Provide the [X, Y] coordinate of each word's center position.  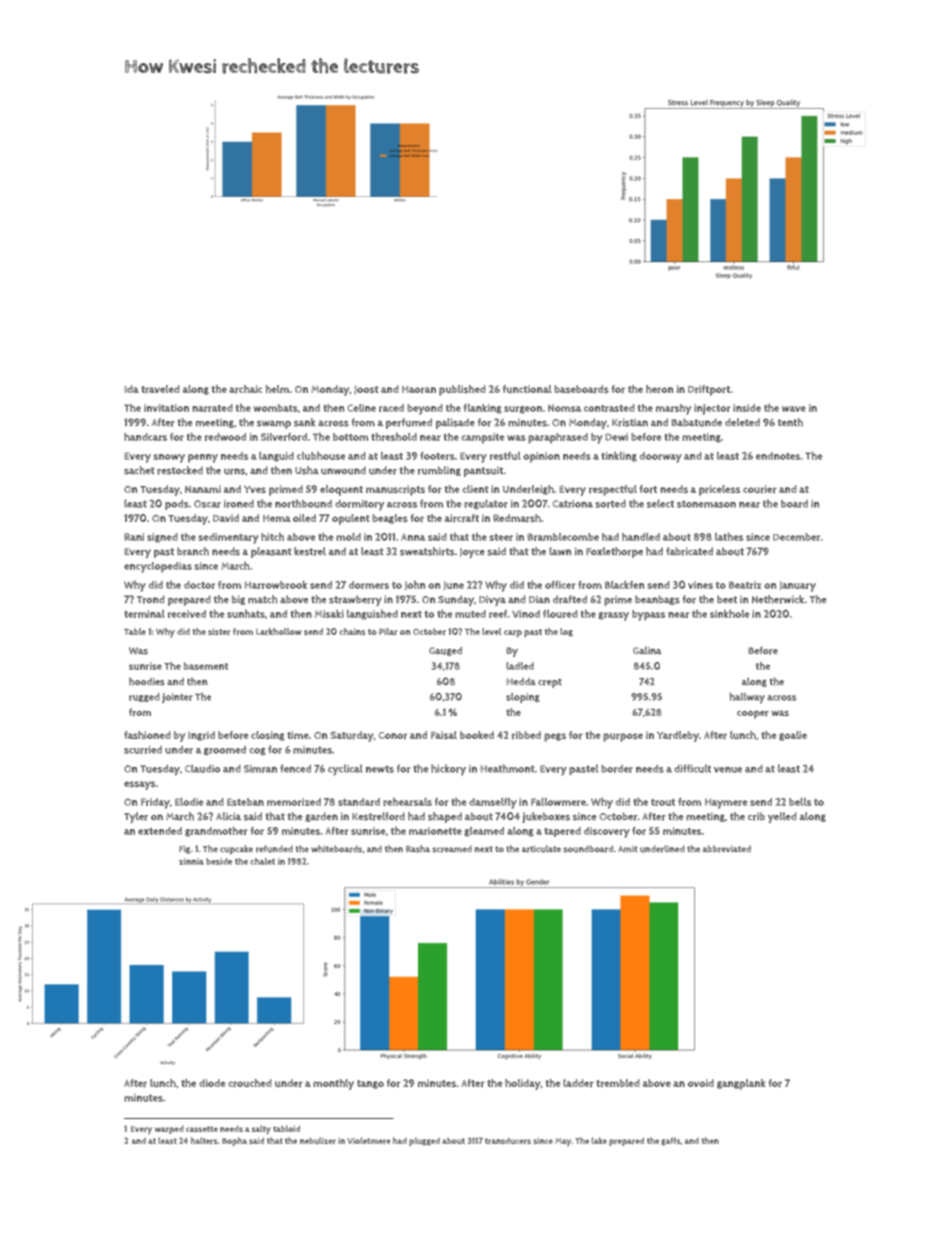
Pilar [388, 631]
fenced [295, 768]
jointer [177, 698]
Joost [366, 390]
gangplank [741, 1084]
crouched [250, 1083]
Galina [647, 650]
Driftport [709, 390]
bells [800, 802]
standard [359, 802]
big [238, 600]
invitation [166, 408]
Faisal [444, 735]
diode [212, 1083]
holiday [523, 1084]
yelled [782, 817]
